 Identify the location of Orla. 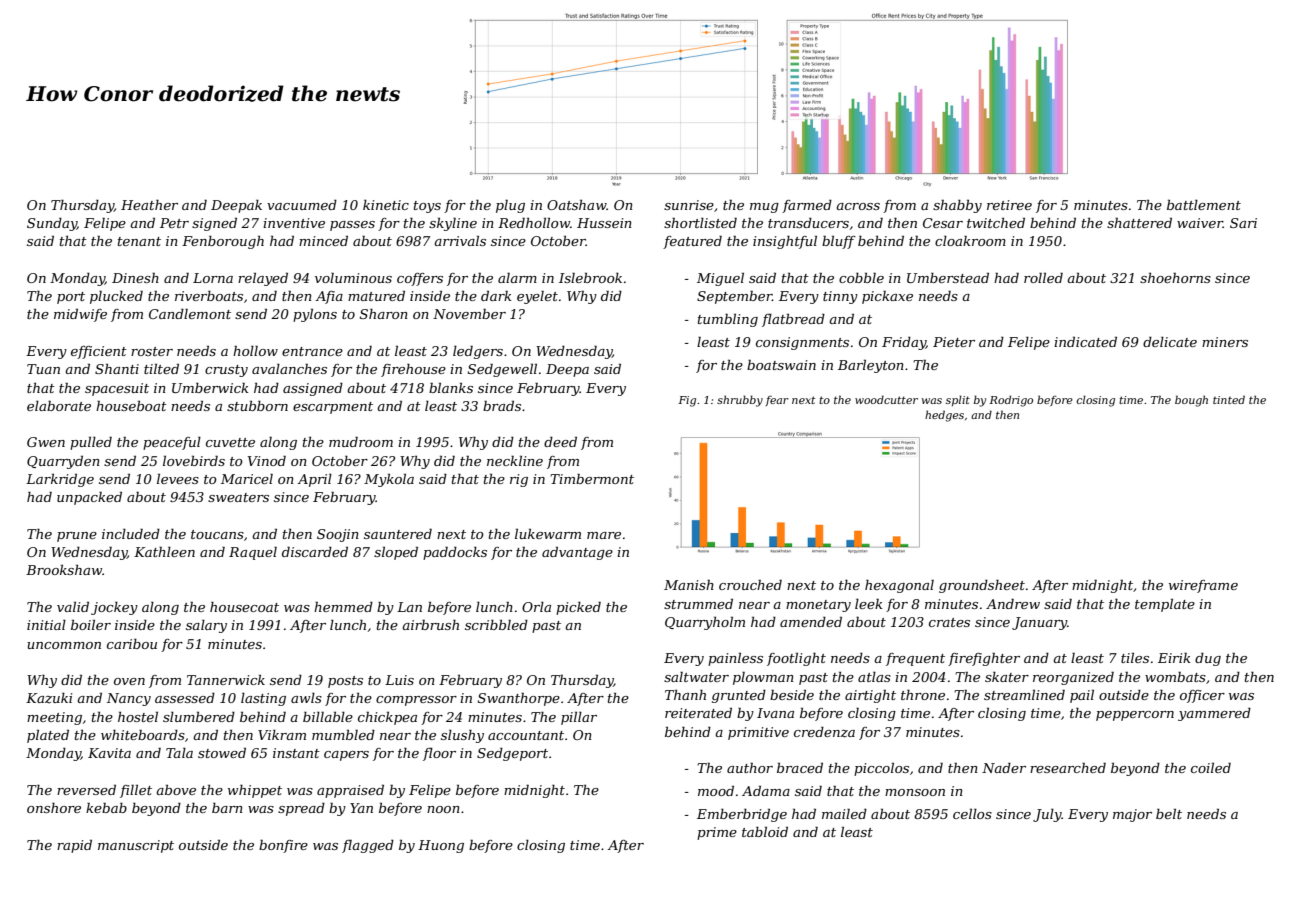
(536, 607).
